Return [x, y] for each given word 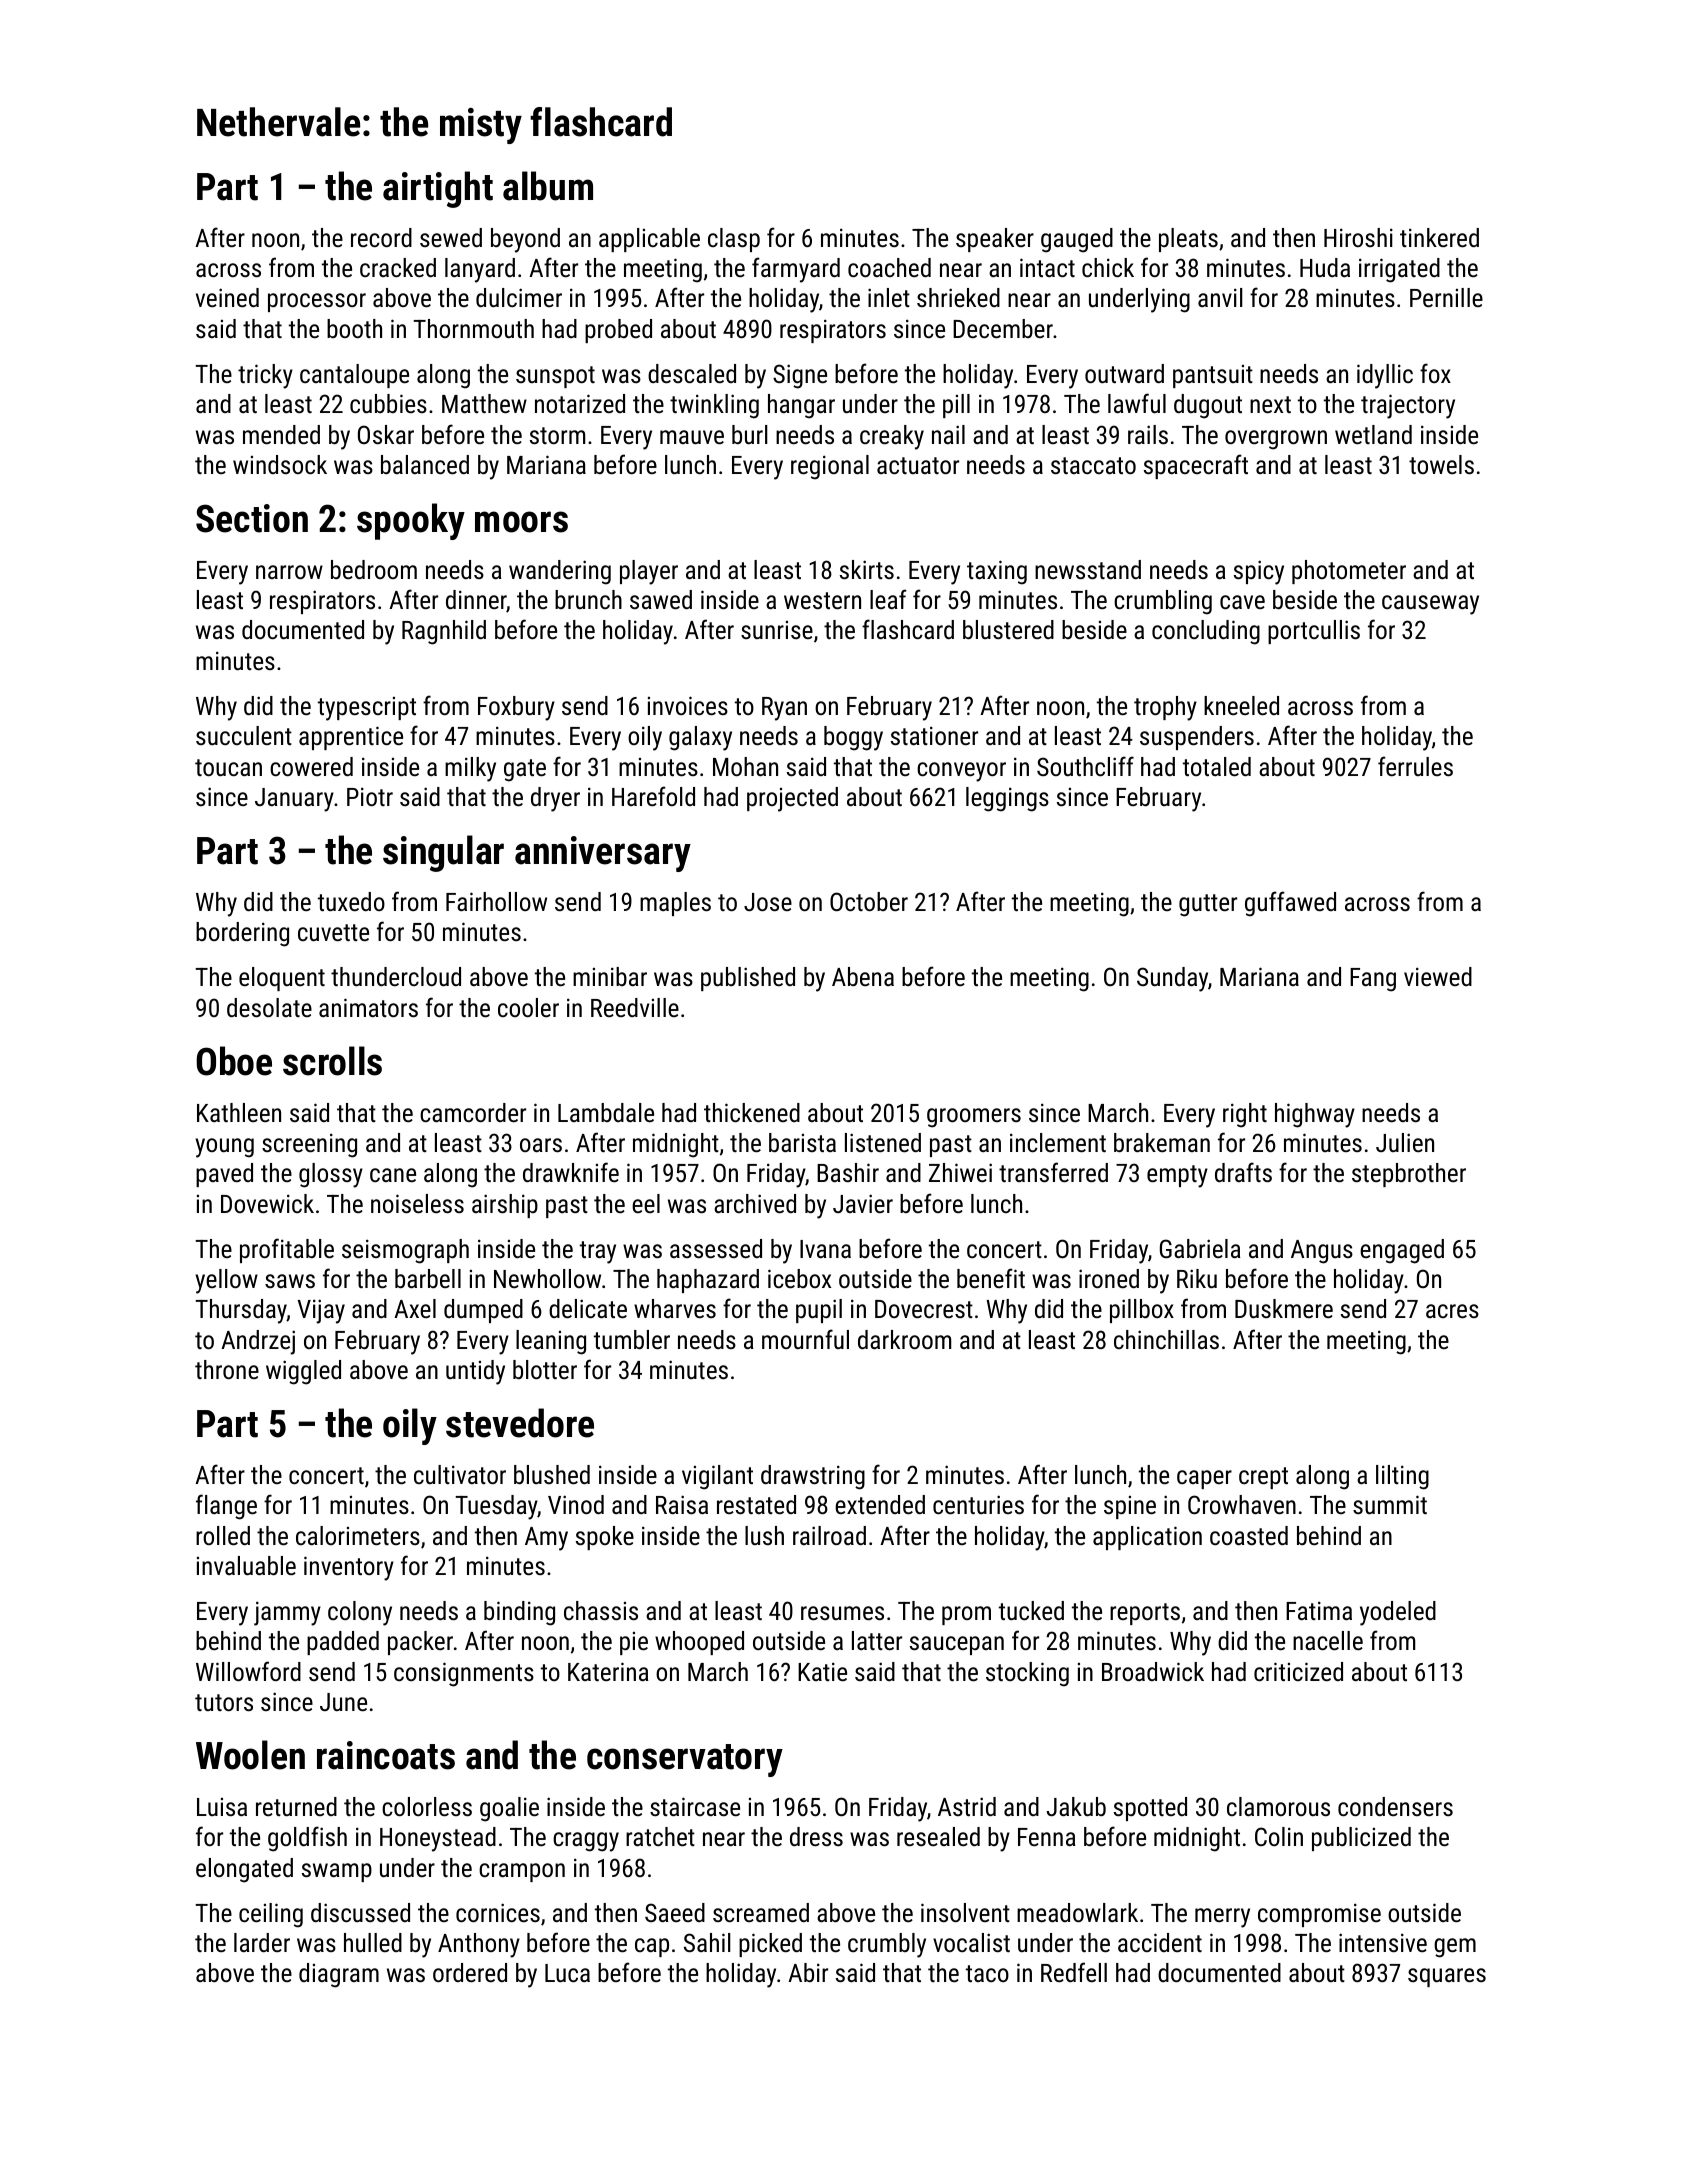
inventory [349, 1568]
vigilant [717, 1477]
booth [354, 328]
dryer [555, 799]
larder [262, 1942]
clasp [734, 240]
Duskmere [1284, 1308]
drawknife [571, 1172]
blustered [1008, 629]
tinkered [1439, 237]
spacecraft [1196, 466]
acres [1452, 1311]
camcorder [473, 1112]
